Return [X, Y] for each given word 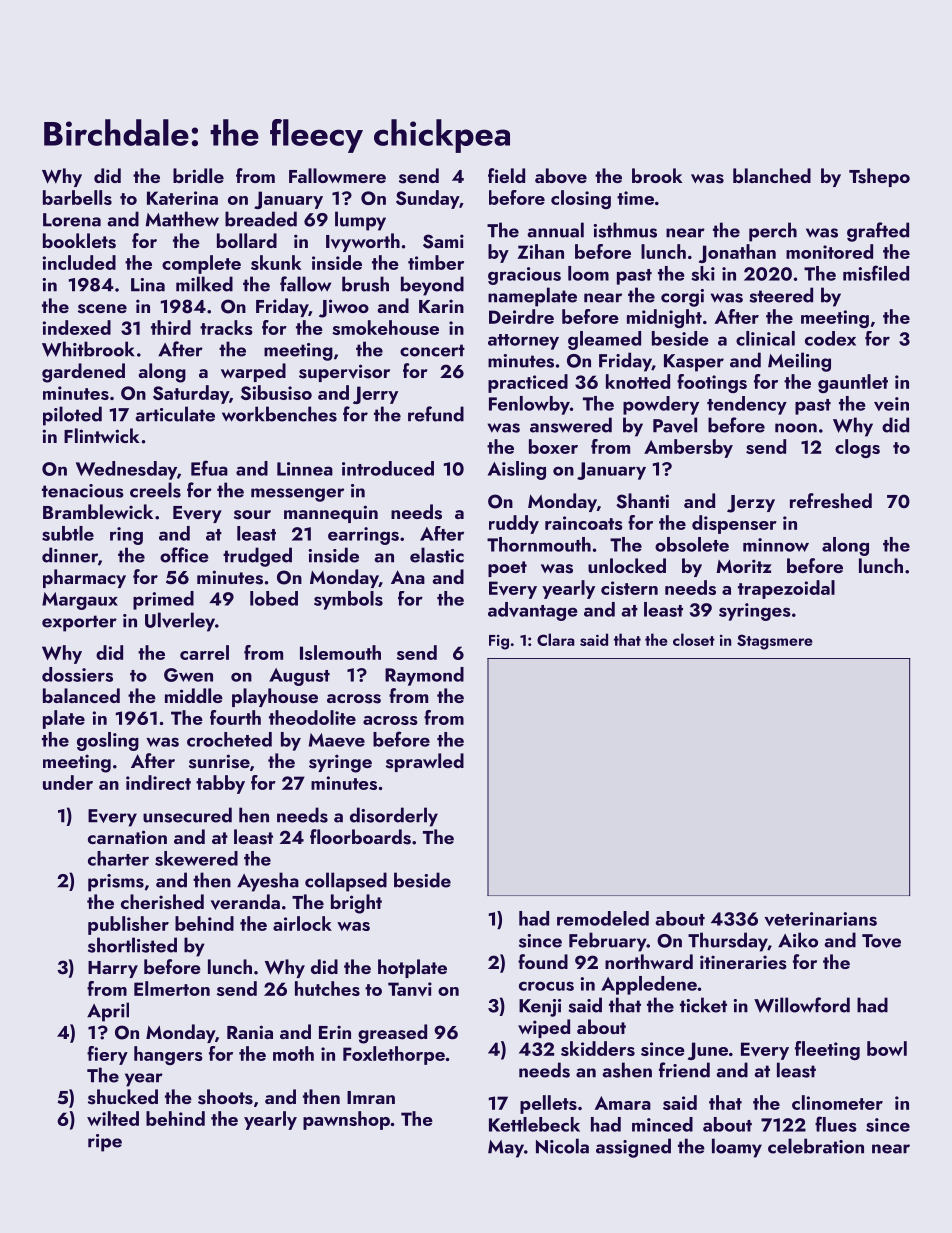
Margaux [80, 601]
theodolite [312, 717]
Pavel [675, 425]
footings [712, 383]
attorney [523, 342]
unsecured [187, 815]
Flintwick [102, 435]
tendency [747, 405]
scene [102, 309]
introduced [388, 468]
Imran [371, 1097]
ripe [105, 1143]
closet [694, 639]
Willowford [802, 1005]
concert [432, 350]
